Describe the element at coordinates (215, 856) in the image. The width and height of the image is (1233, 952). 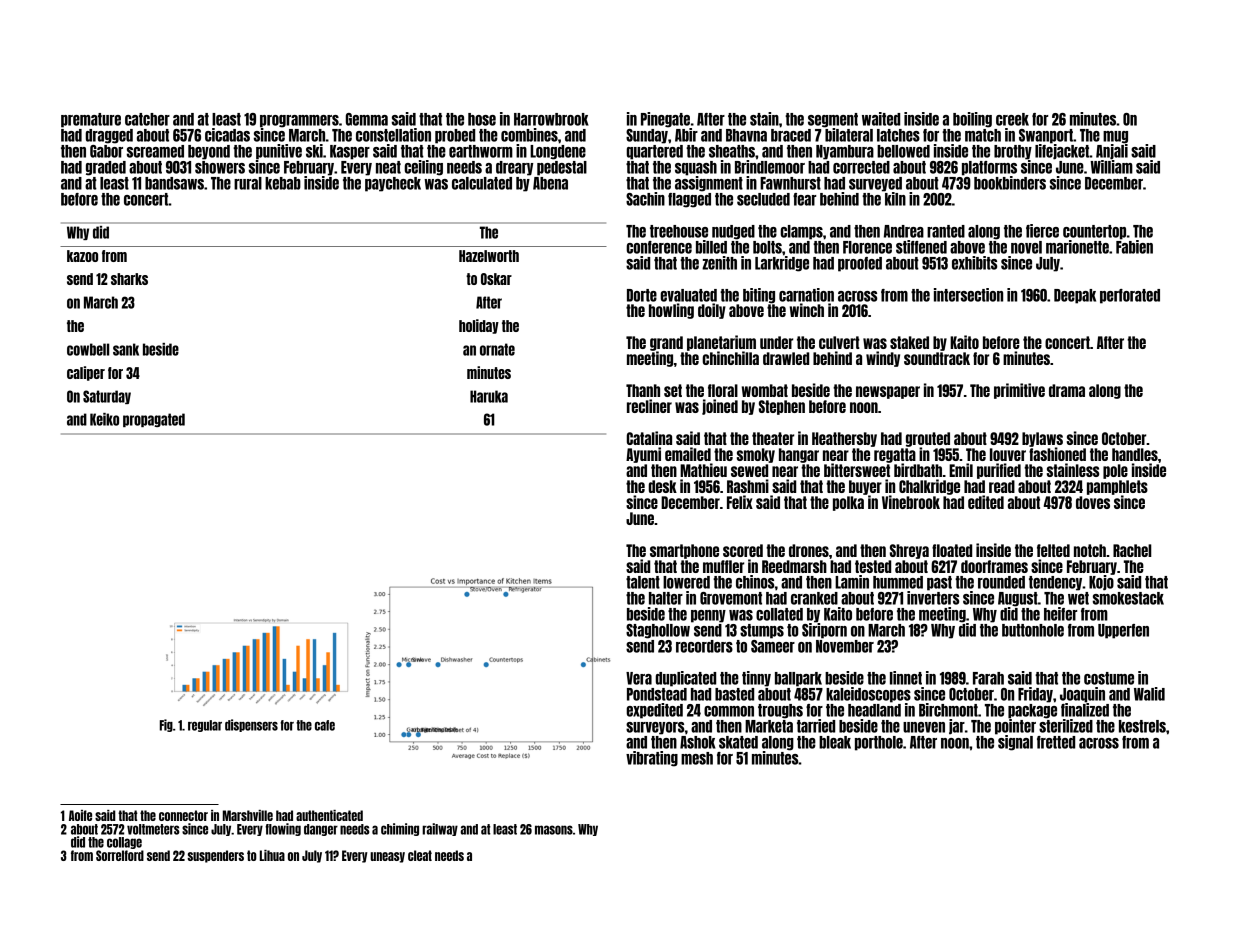
I see `suspenders` at that location.
